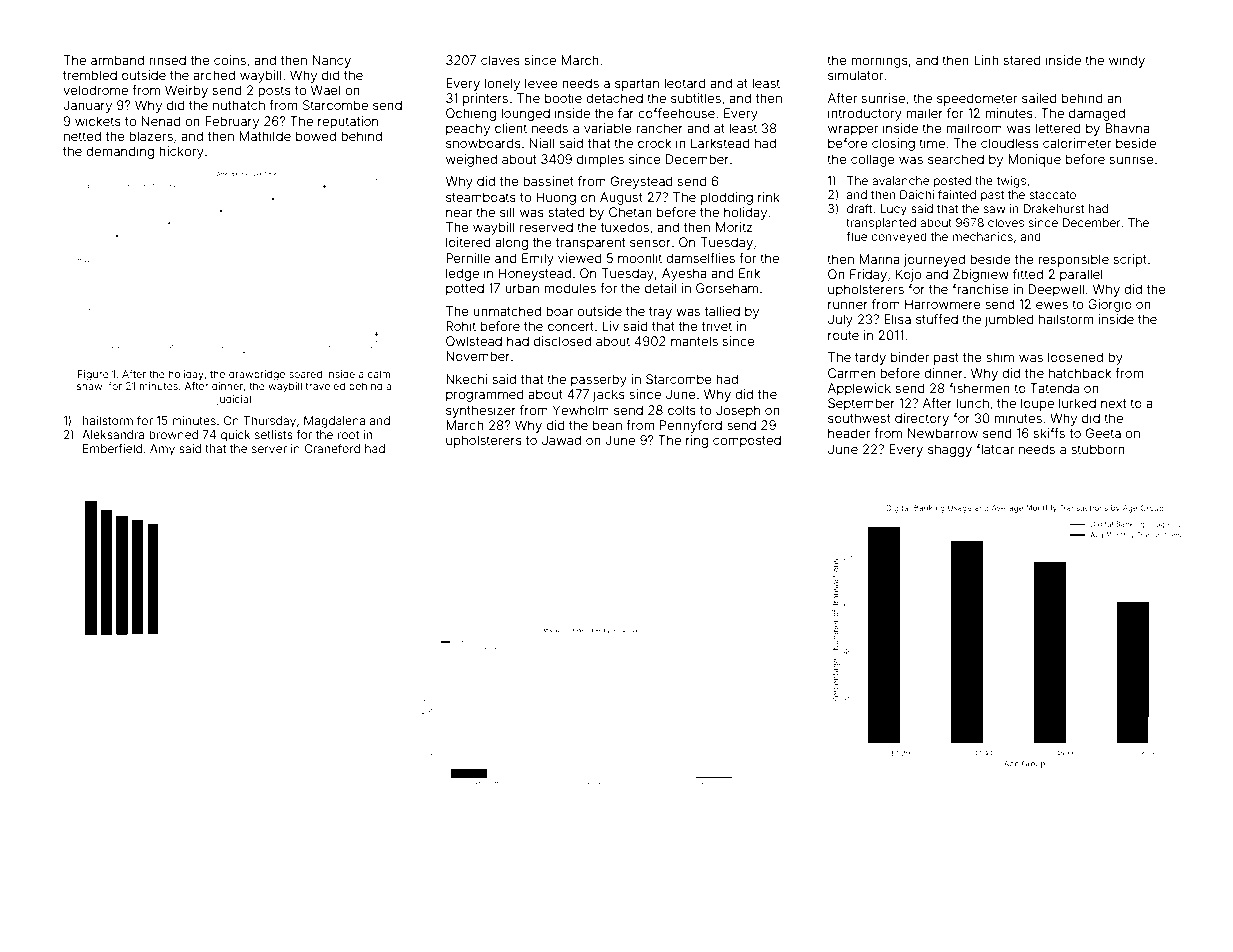 This screenshot has width=1233, height=952. What do you see at coordinates (1075, 357) in the screenshot?
I see `loosened` at bounding box center [1075, 357].
